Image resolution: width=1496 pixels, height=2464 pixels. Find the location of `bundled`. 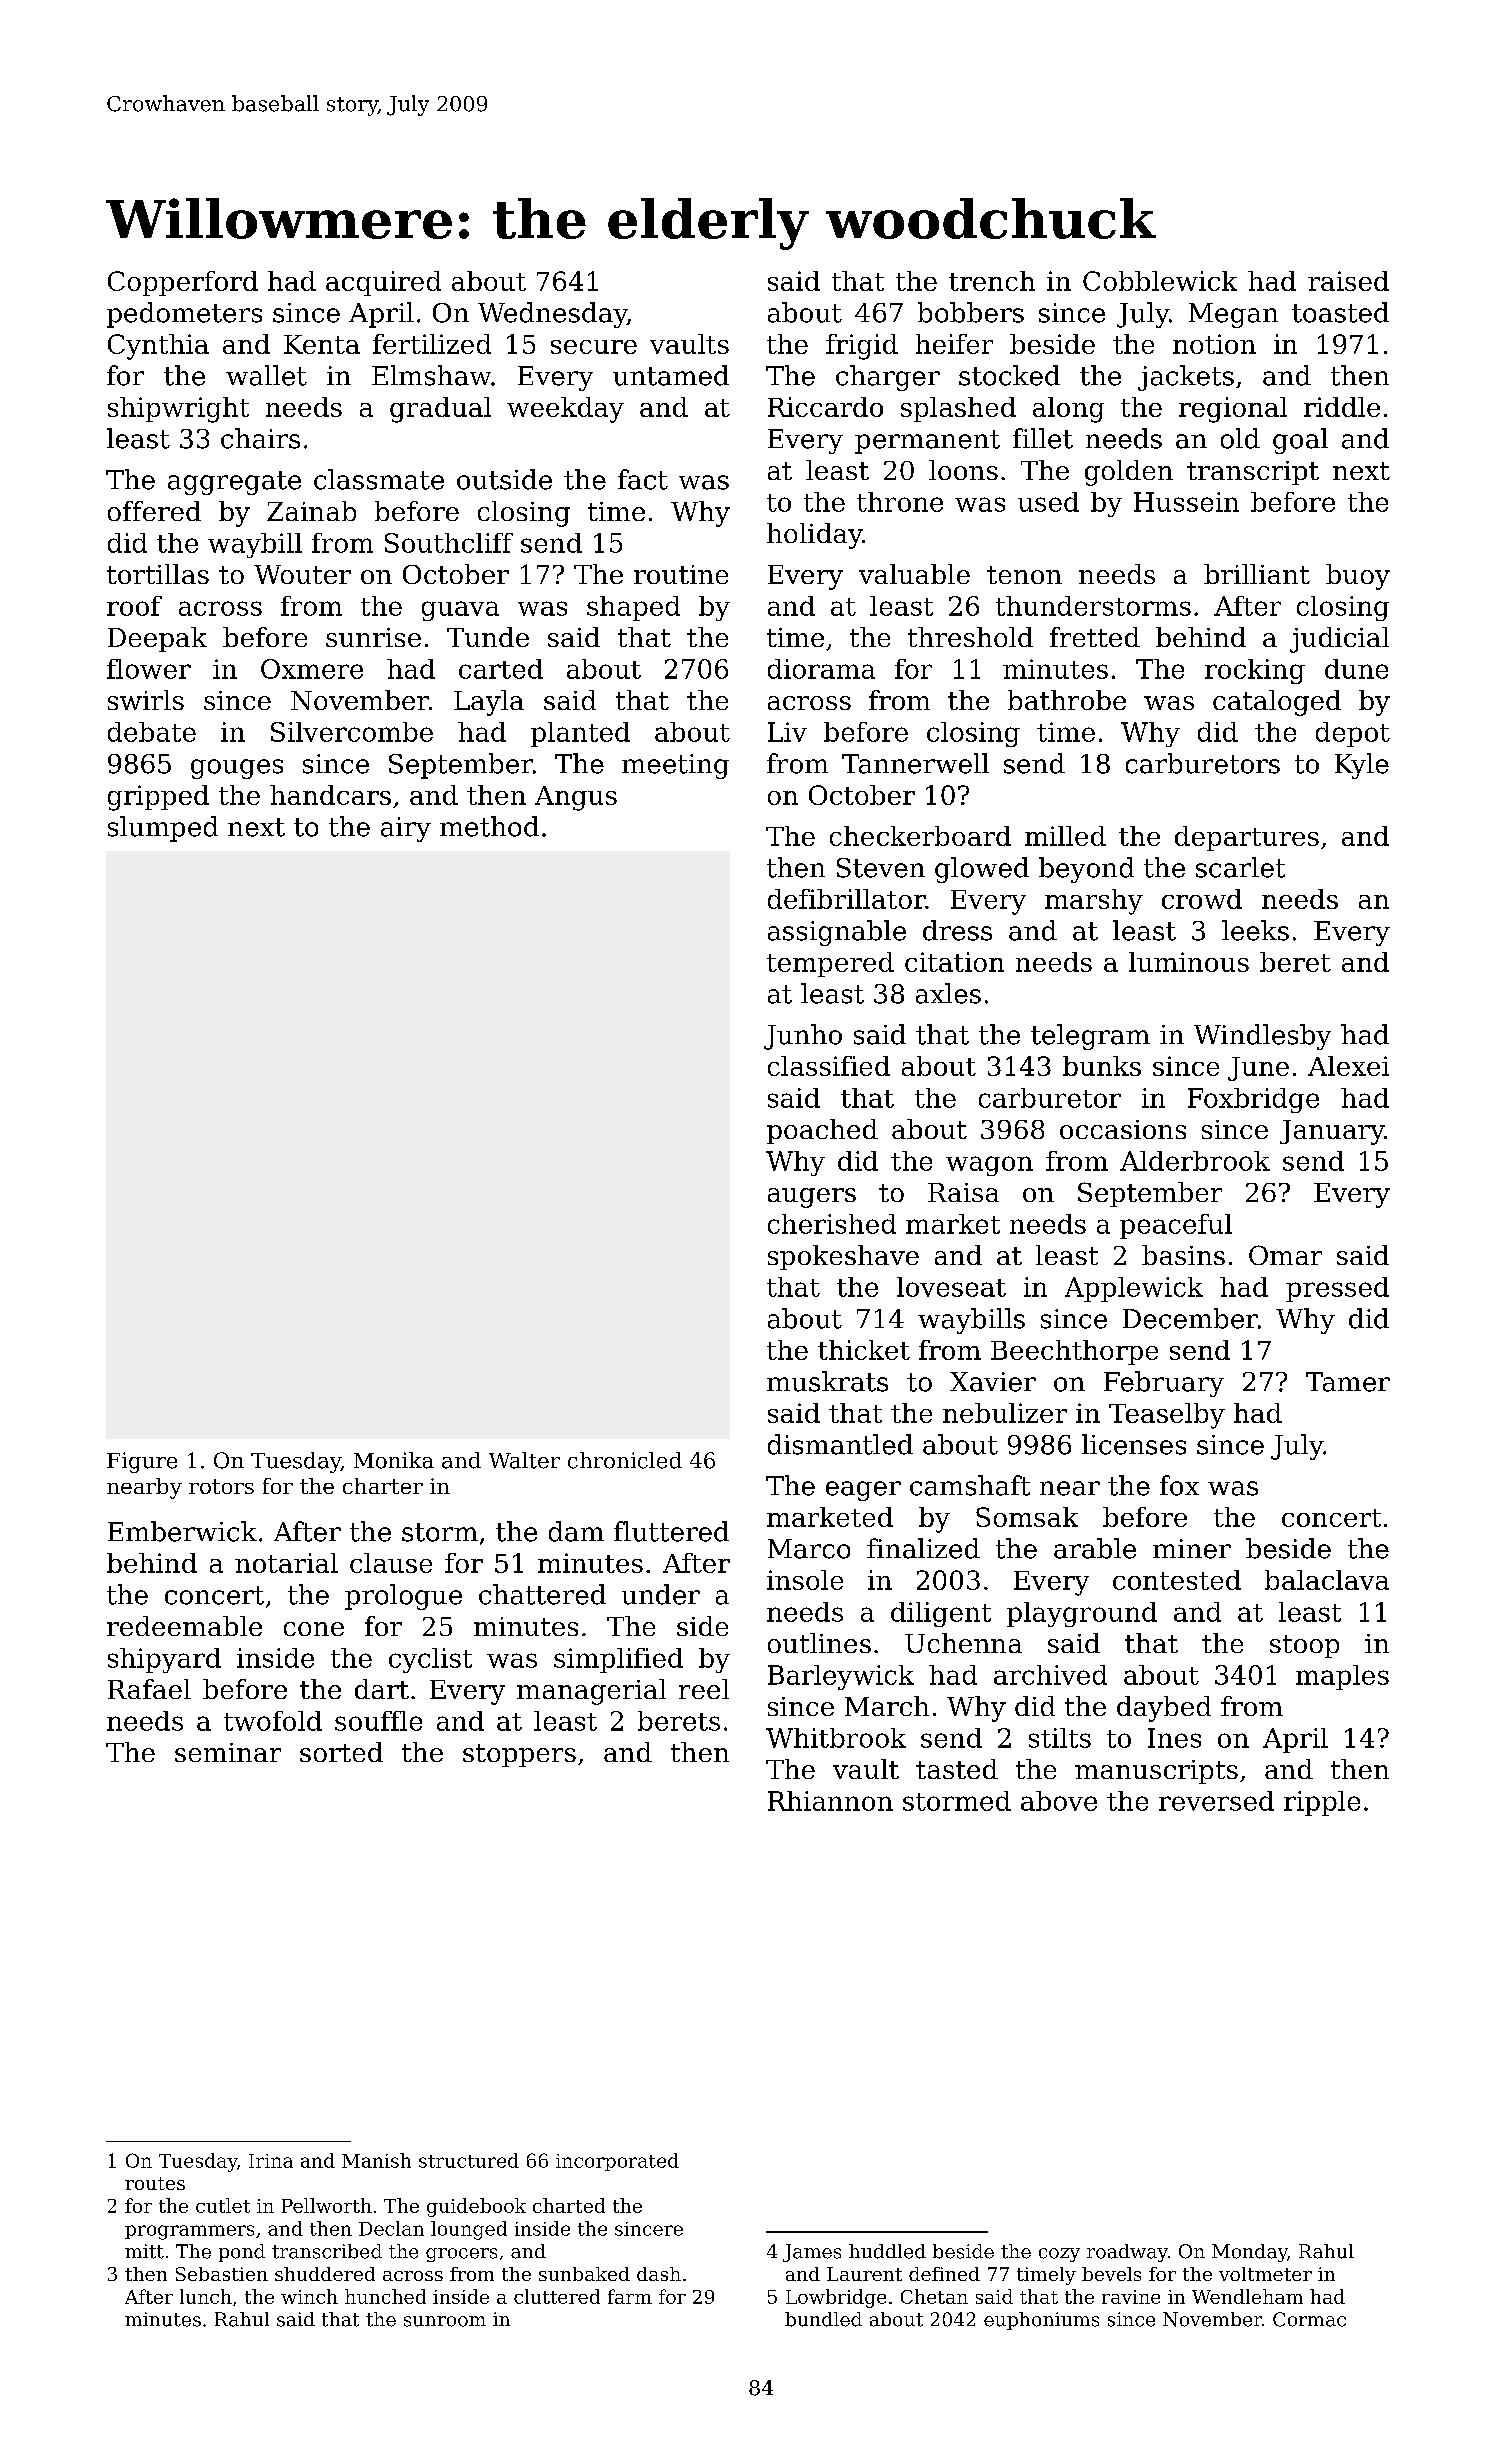

bundled is located at coordinates (823, 2319).
